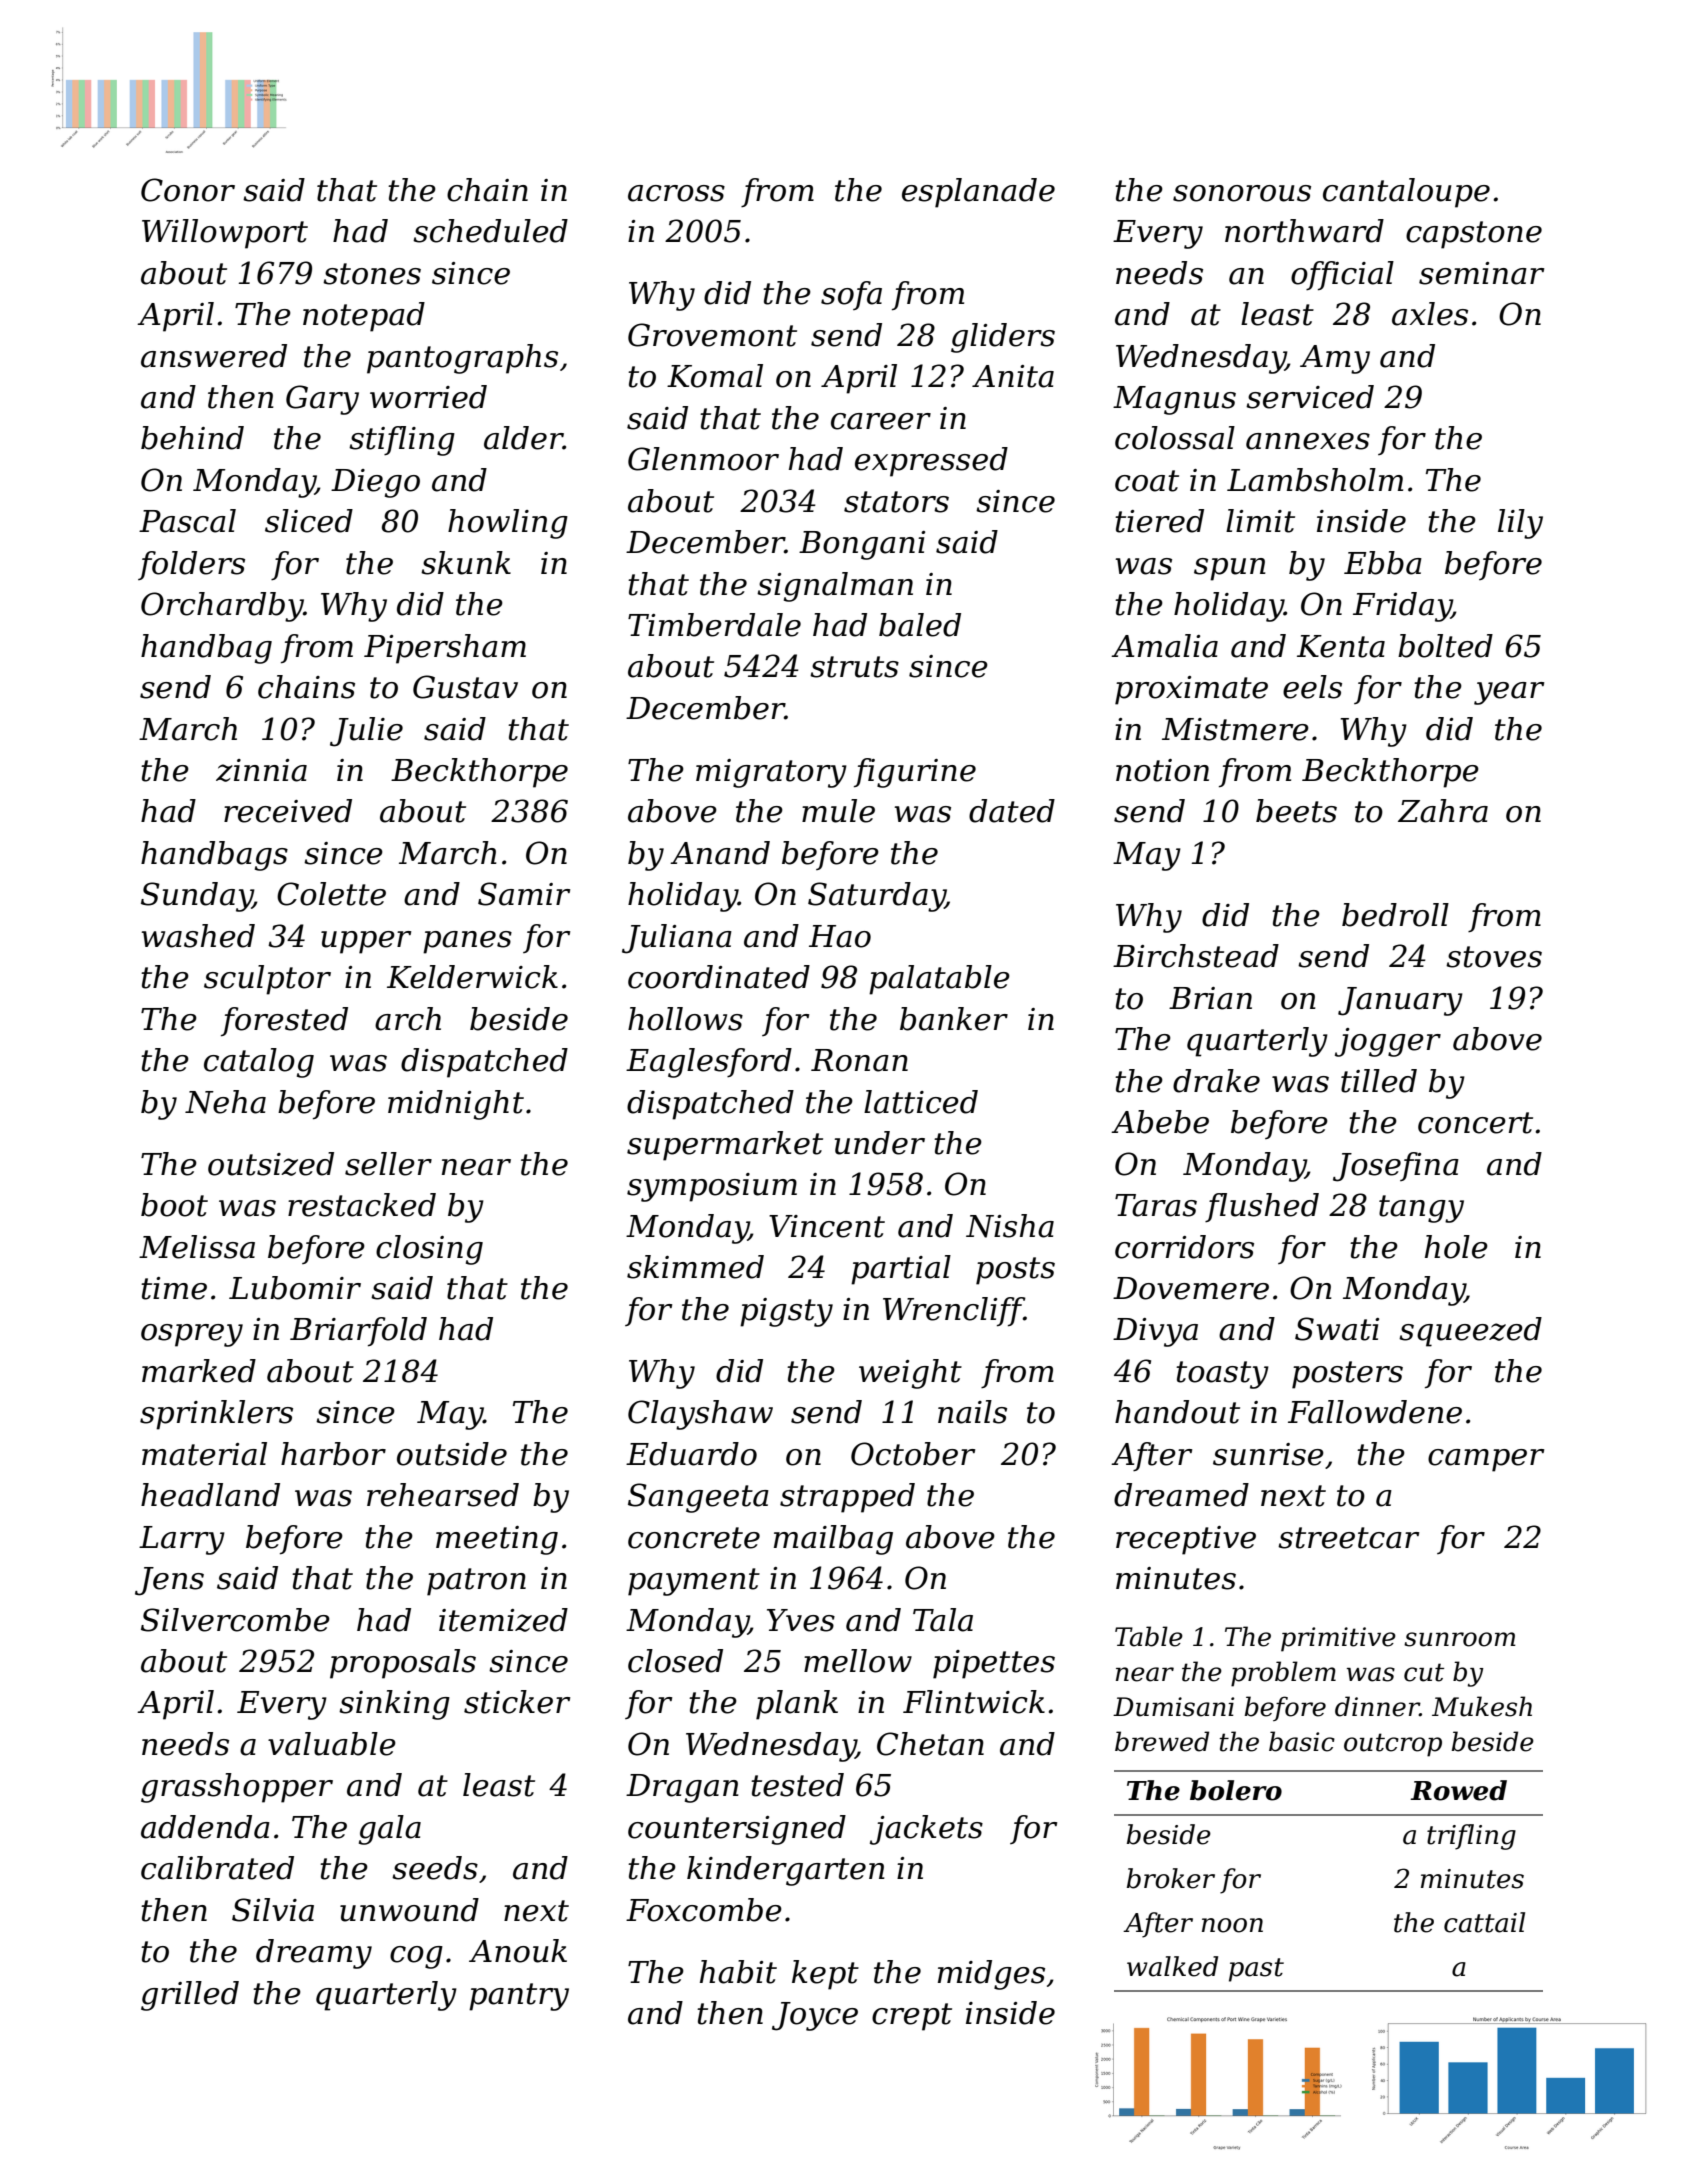 The image size is (1683, 2178). Describe the element at coordinates (771, 773) in the screenshot. I see `migratory` at that location.
